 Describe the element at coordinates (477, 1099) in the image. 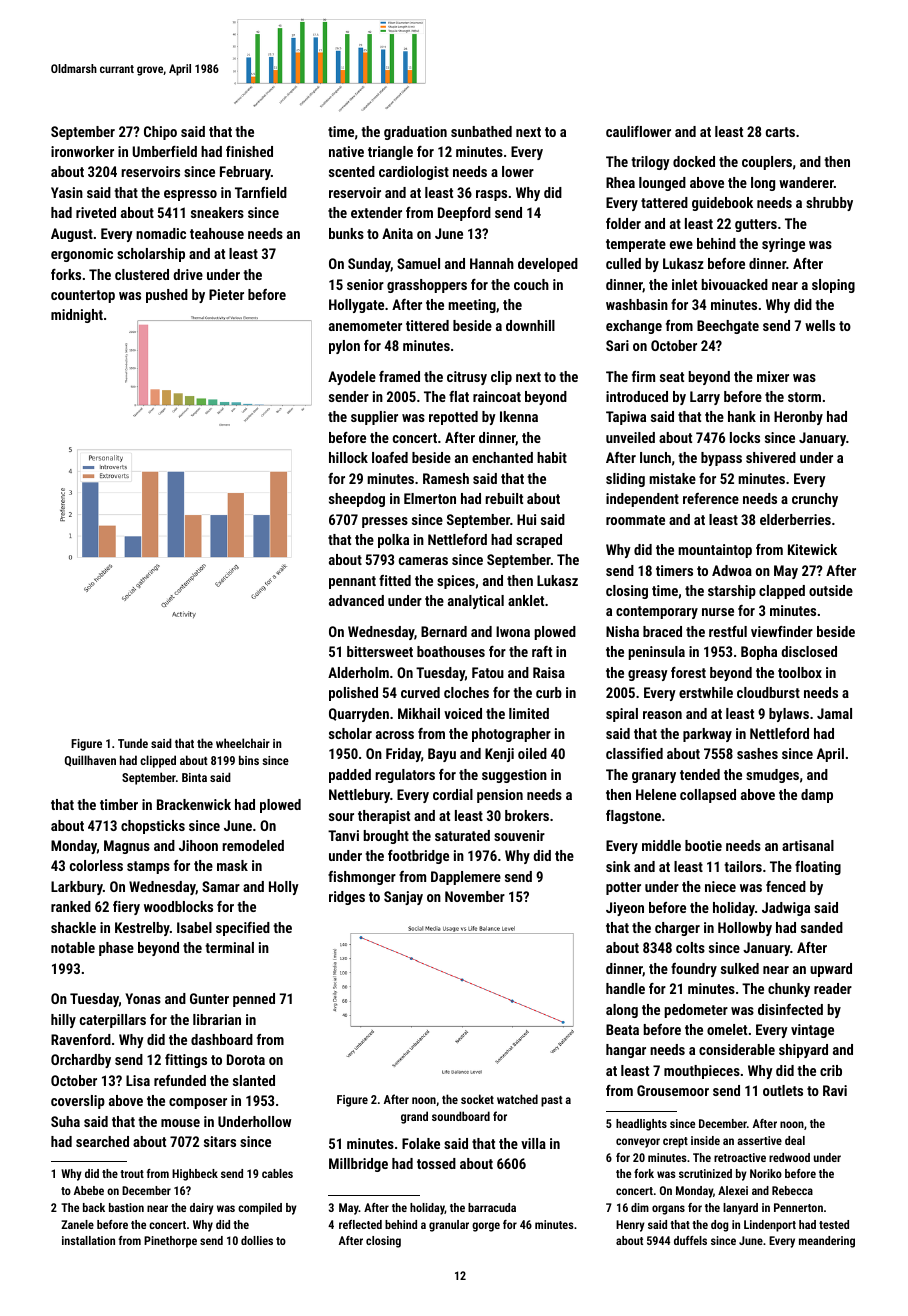

I see `socket` at that location.
